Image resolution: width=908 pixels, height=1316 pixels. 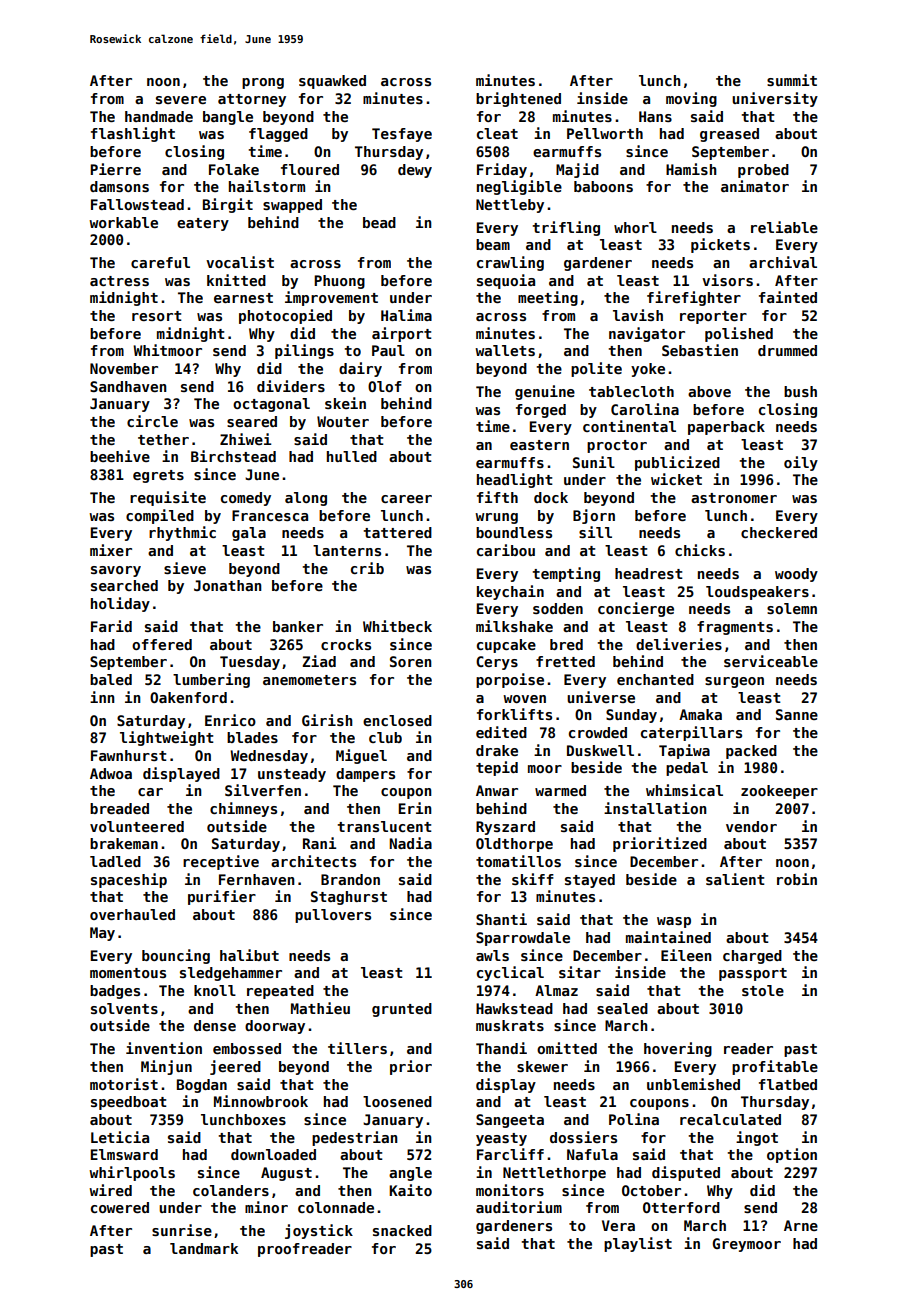 What do you see at coordinates (181, 100) in the screenshot?
I see `severe` at bounding box center [181, 100].
